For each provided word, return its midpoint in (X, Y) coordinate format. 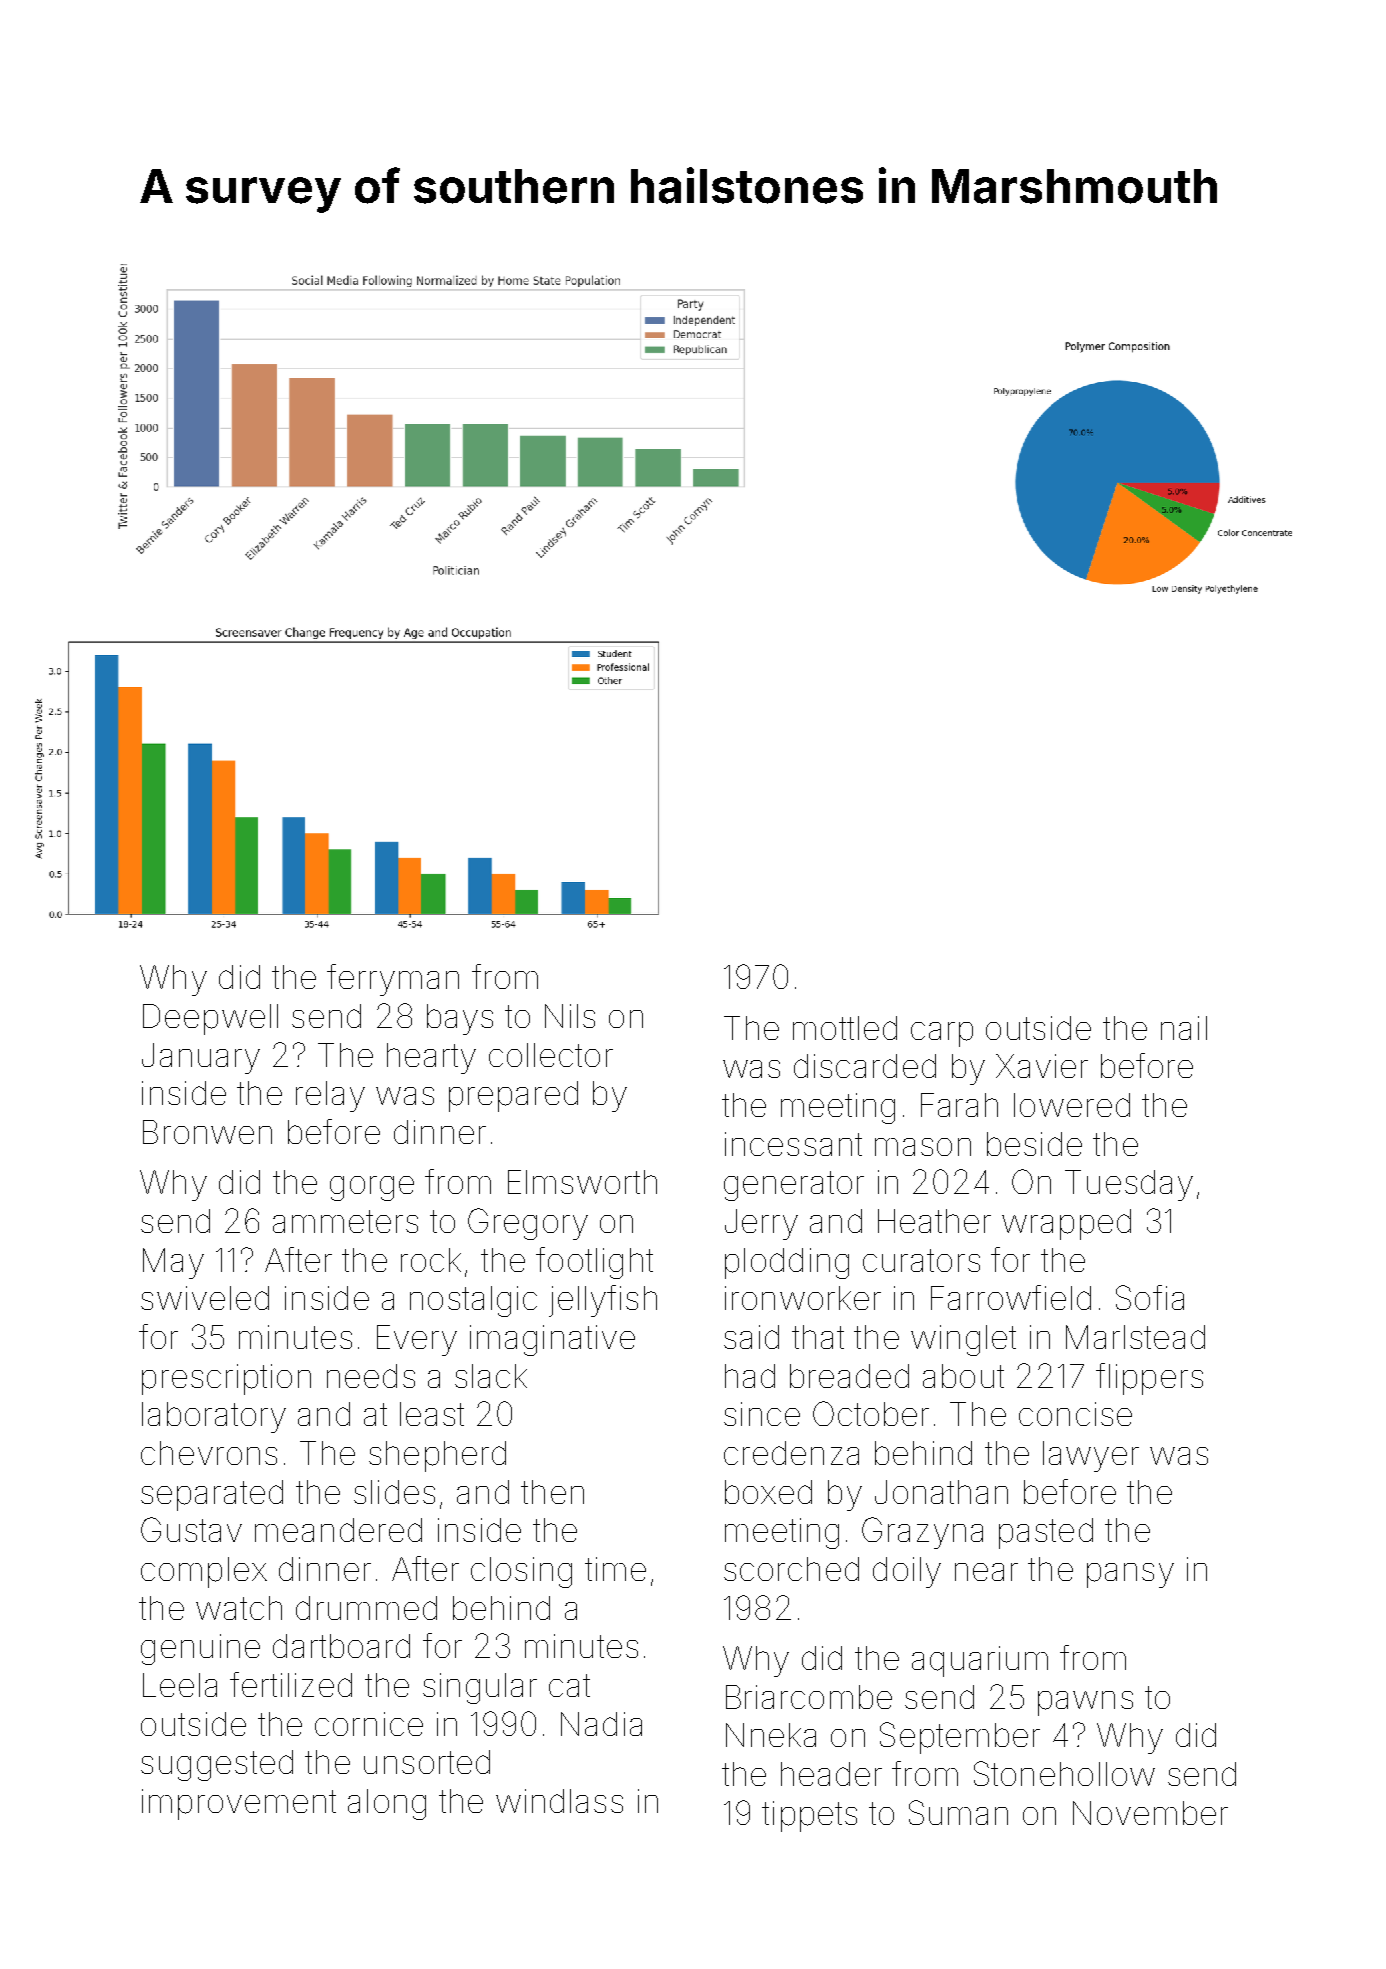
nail (1184, 1028)
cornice (369, 1724)
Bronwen (207, 1132)
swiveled (205, 1298)
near (986, 1572)
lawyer (1091, 1456)
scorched (791, 1569)
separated (212, 1495)
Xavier (1042, 1066)
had (750, 1376)
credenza (791, 1453)
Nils (570, 1016)
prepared (513, 1096)
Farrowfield (1011, 1297)
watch (239, 1608)
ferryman (393, 980)
